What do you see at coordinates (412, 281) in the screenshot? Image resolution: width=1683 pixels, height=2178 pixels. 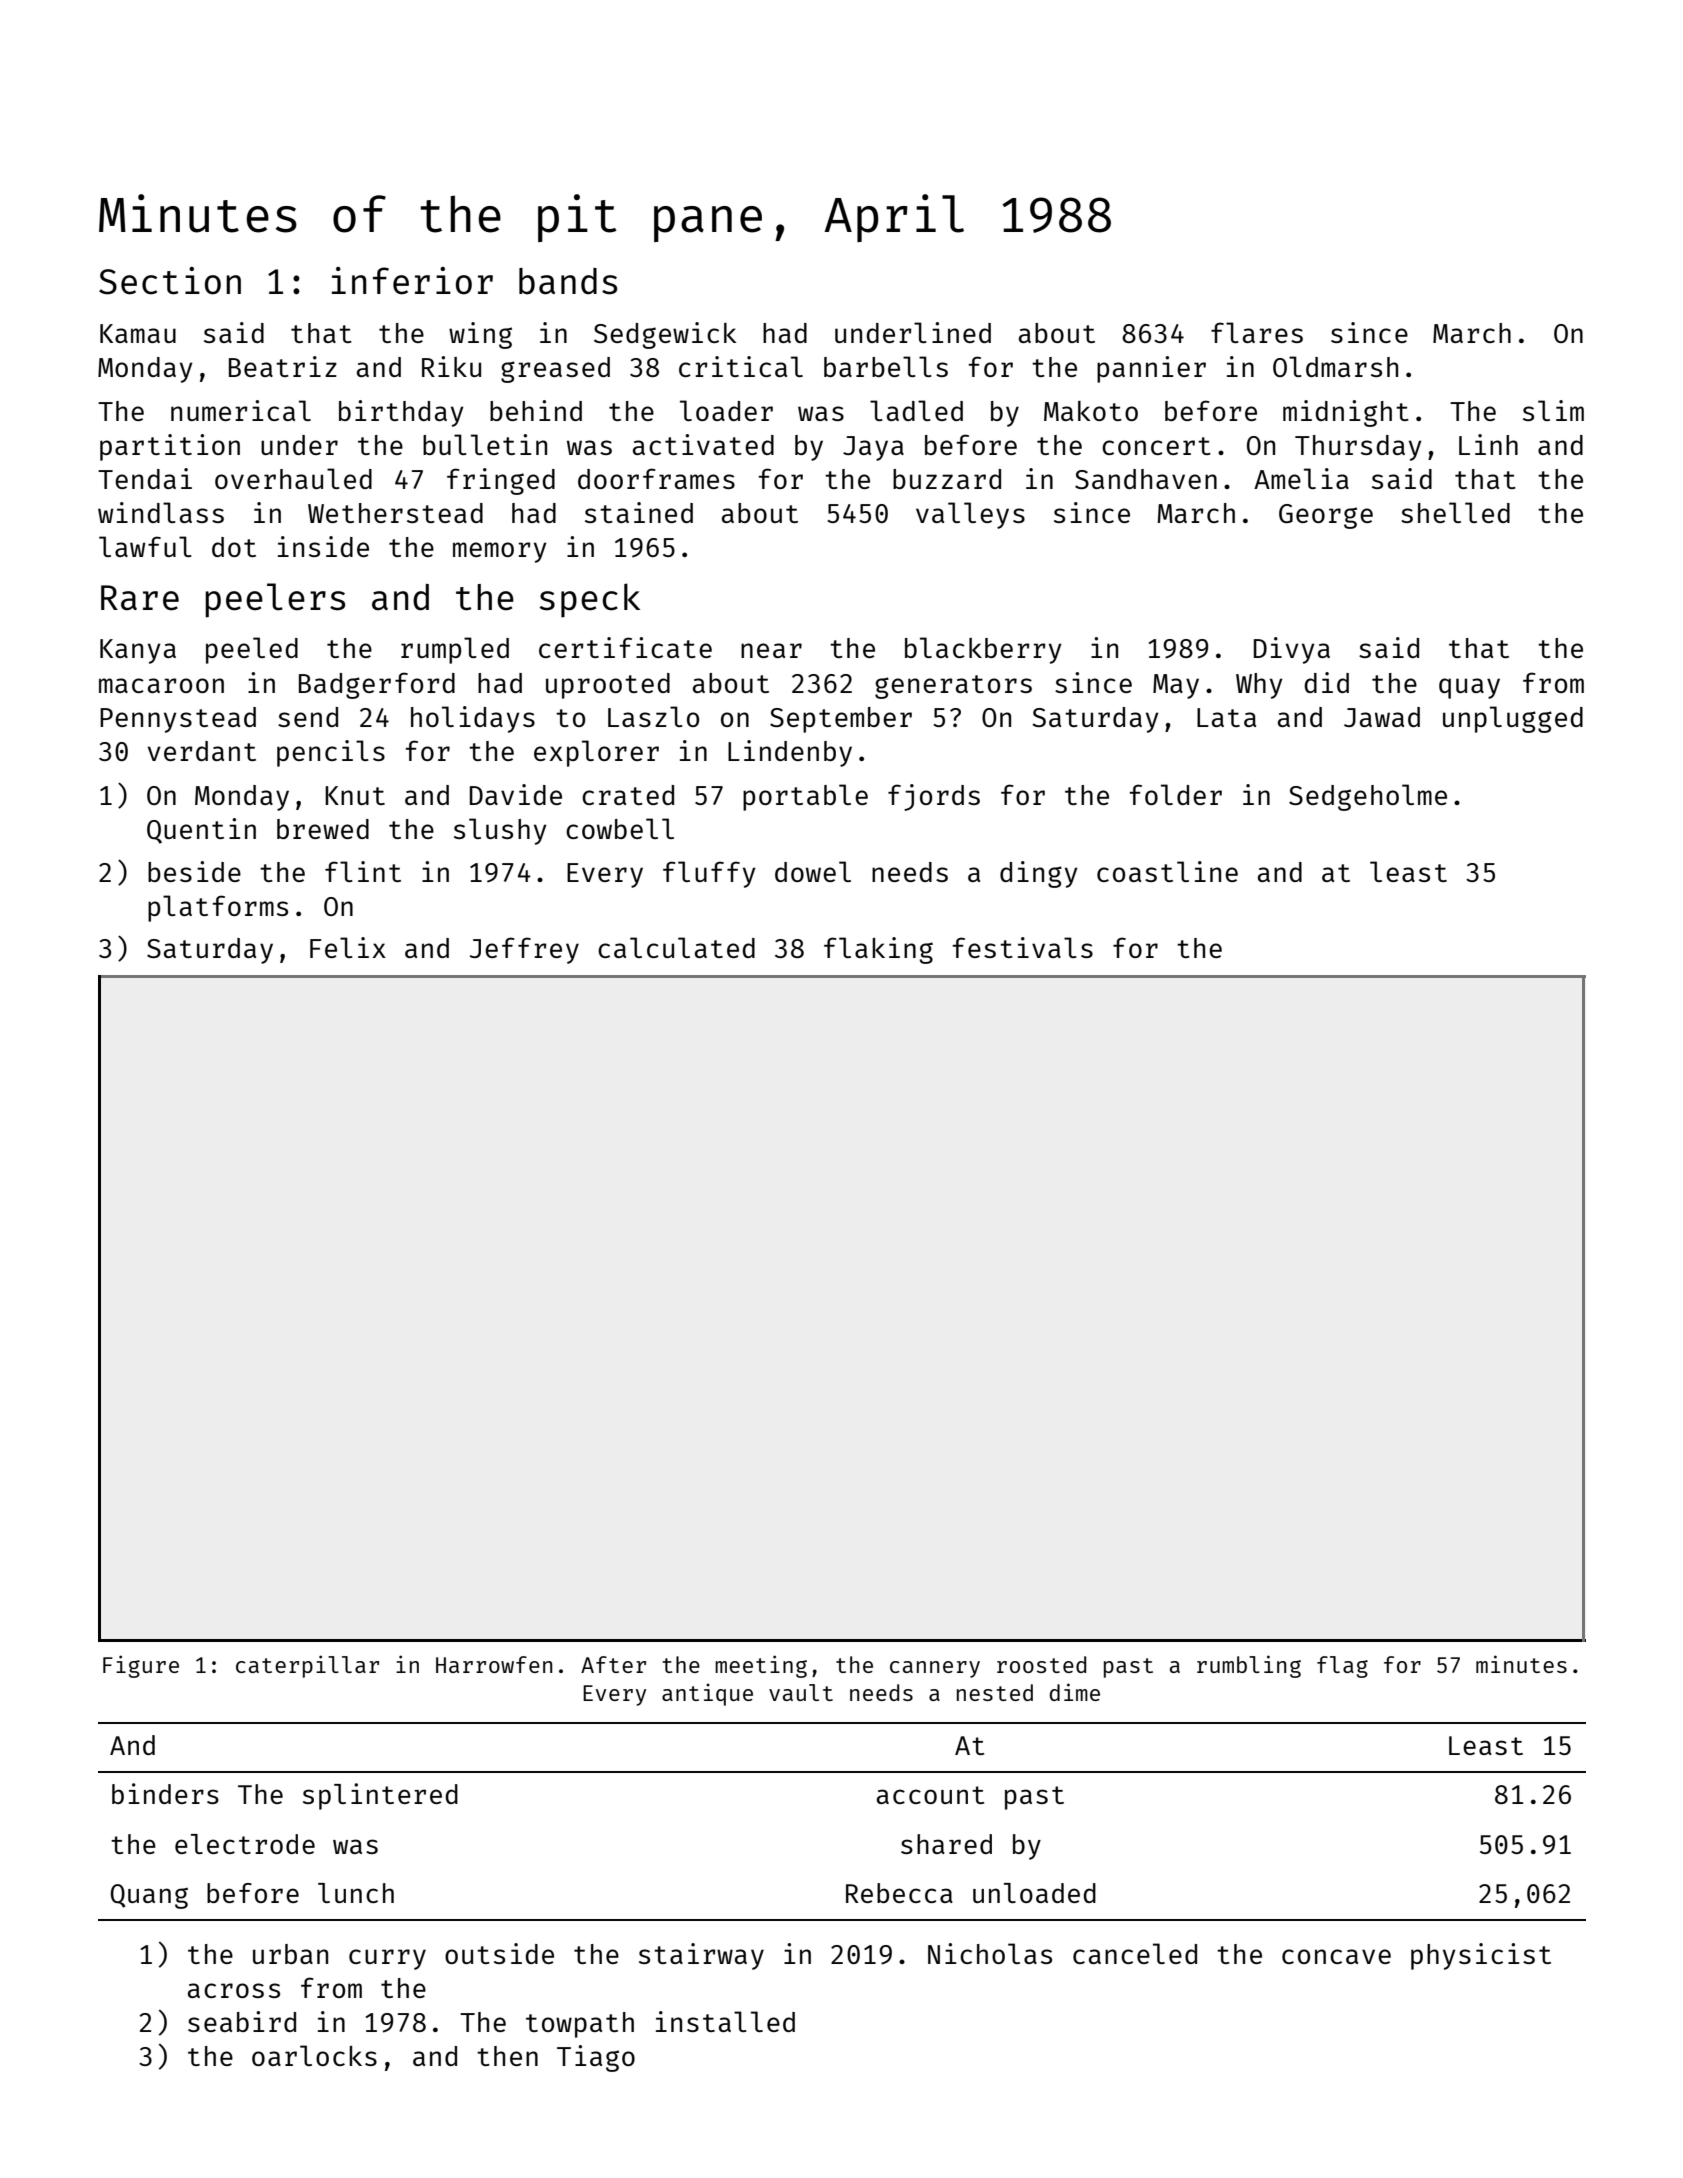 I see `inferior` at bounding box center [412, 281].
